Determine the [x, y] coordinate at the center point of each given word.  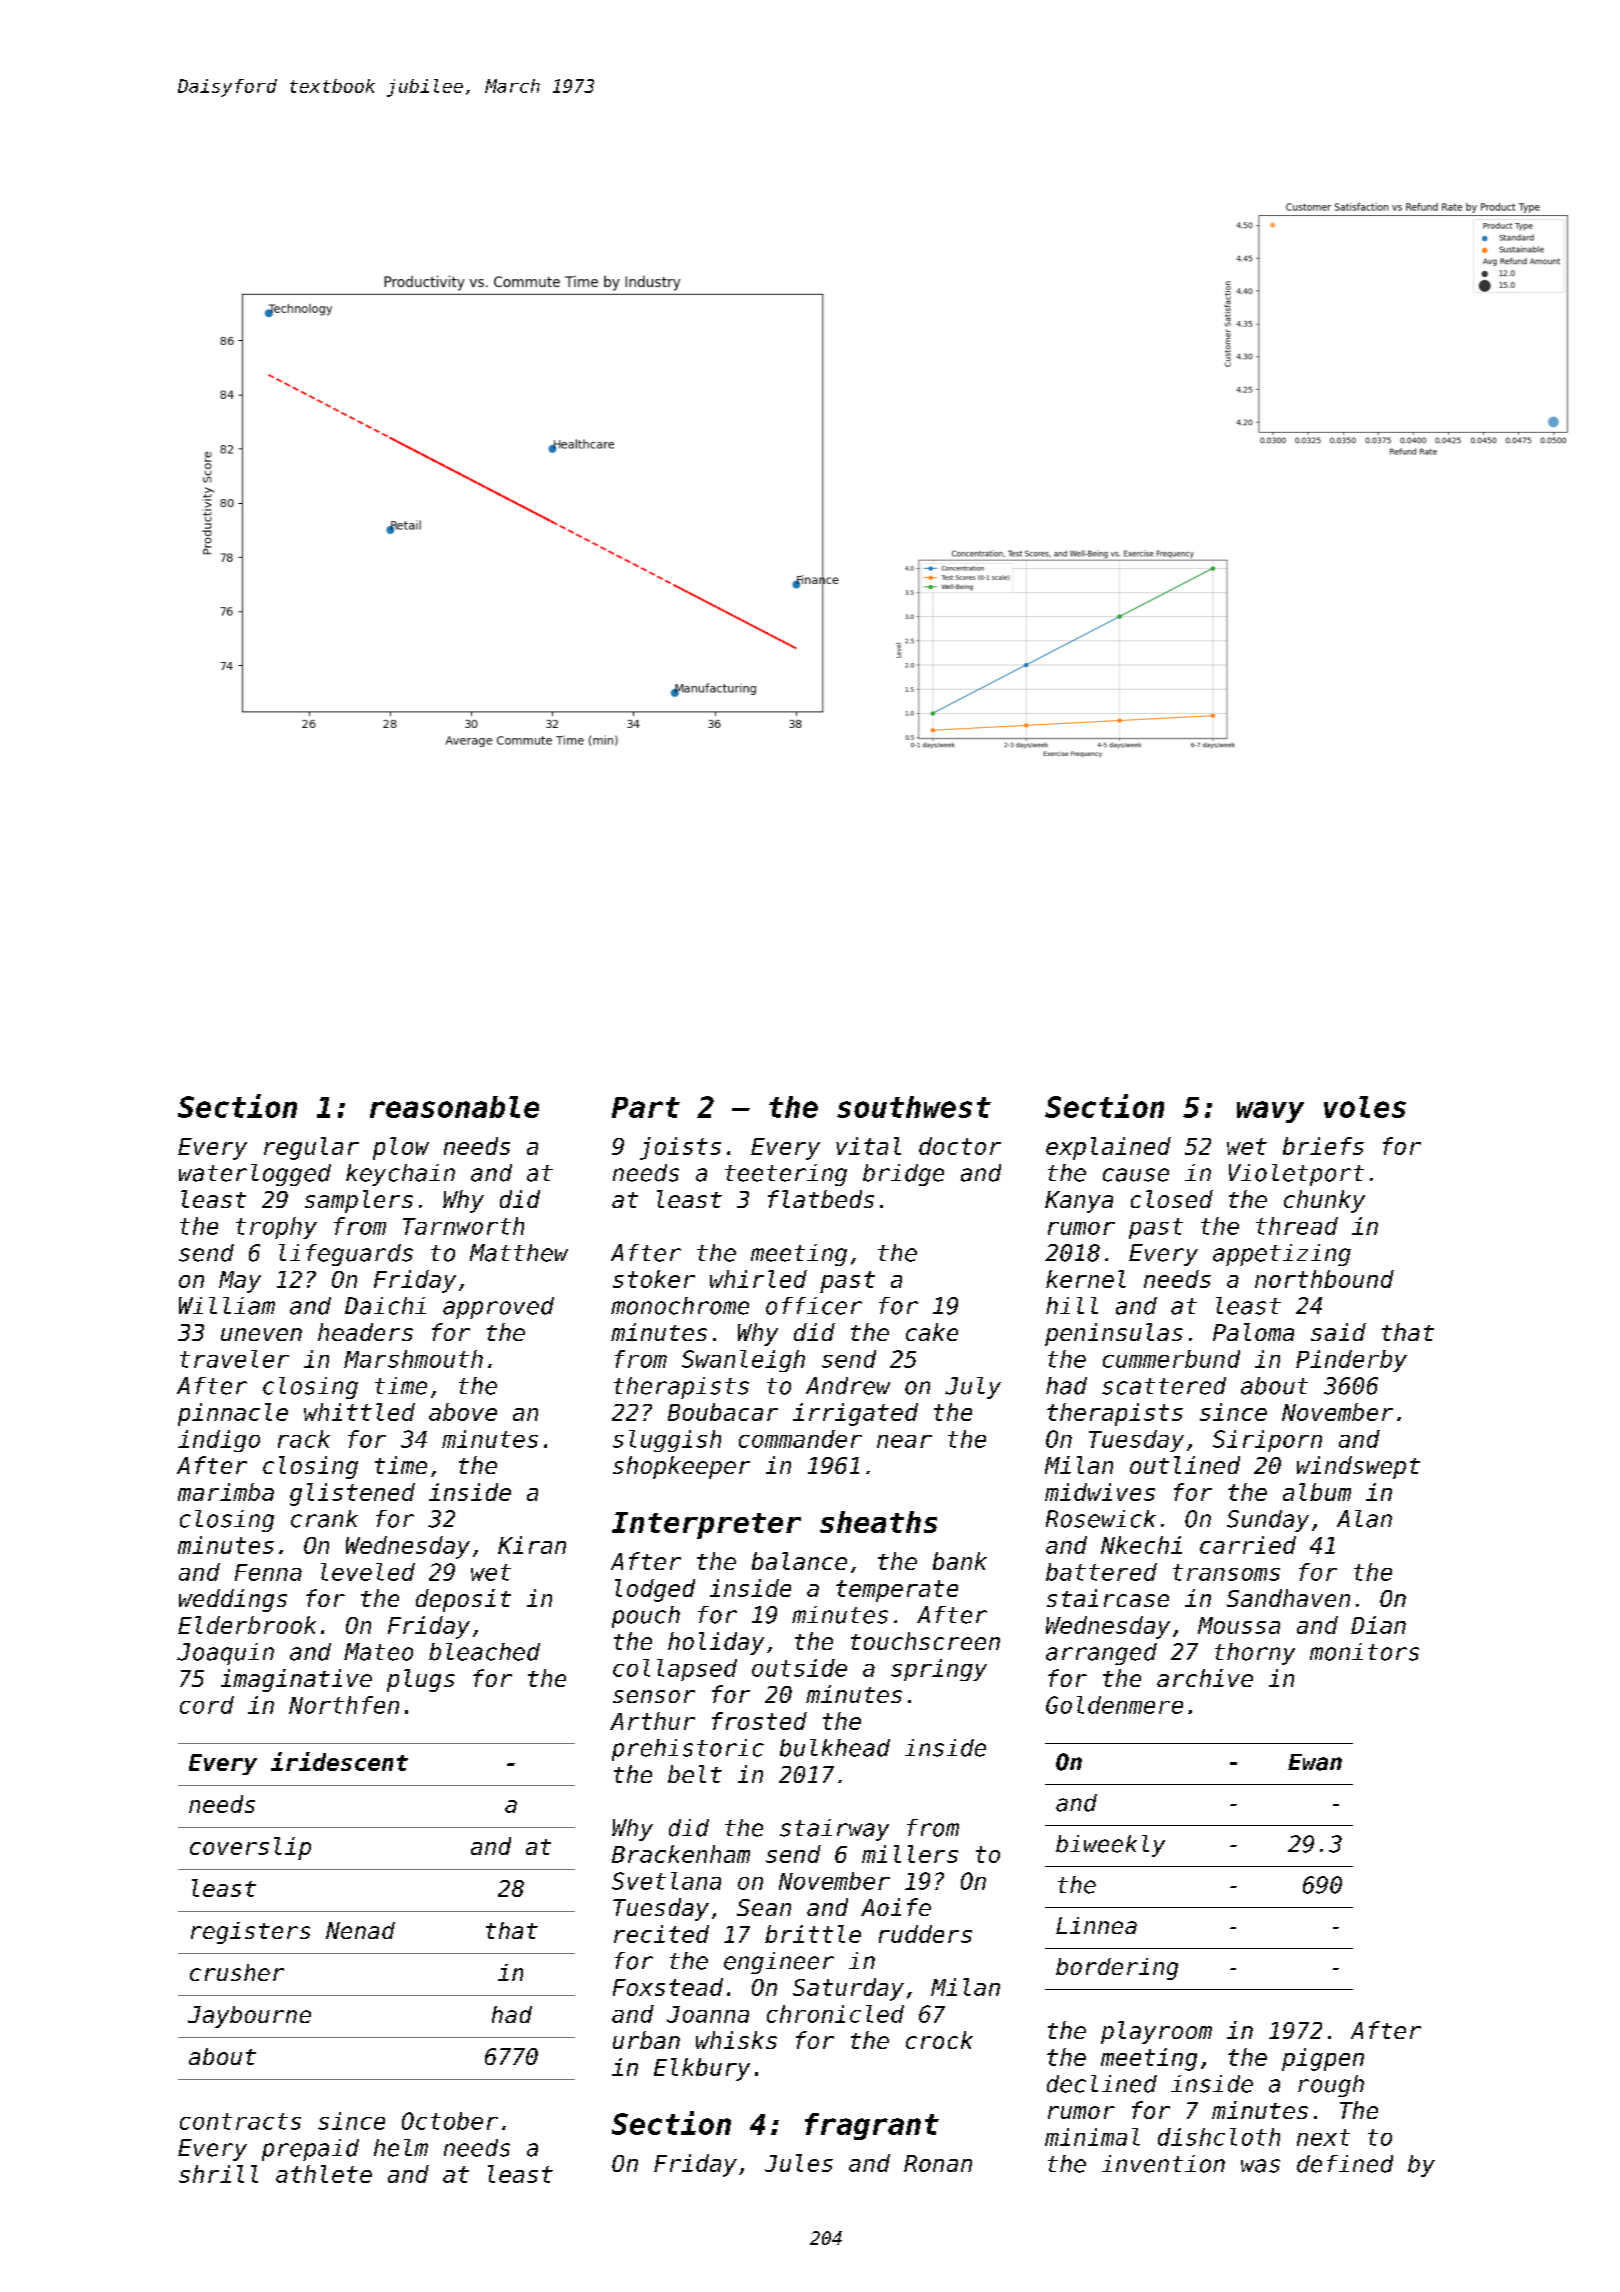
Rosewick [1101, 1519]
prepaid [310, 2150]
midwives [1100, 1492]
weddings [233, 1600]
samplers [359, 1201]
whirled [758, 1279]
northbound [1324, 1279]
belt [695, 1774]
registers [250, 1933]
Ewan [1315, 1762]
